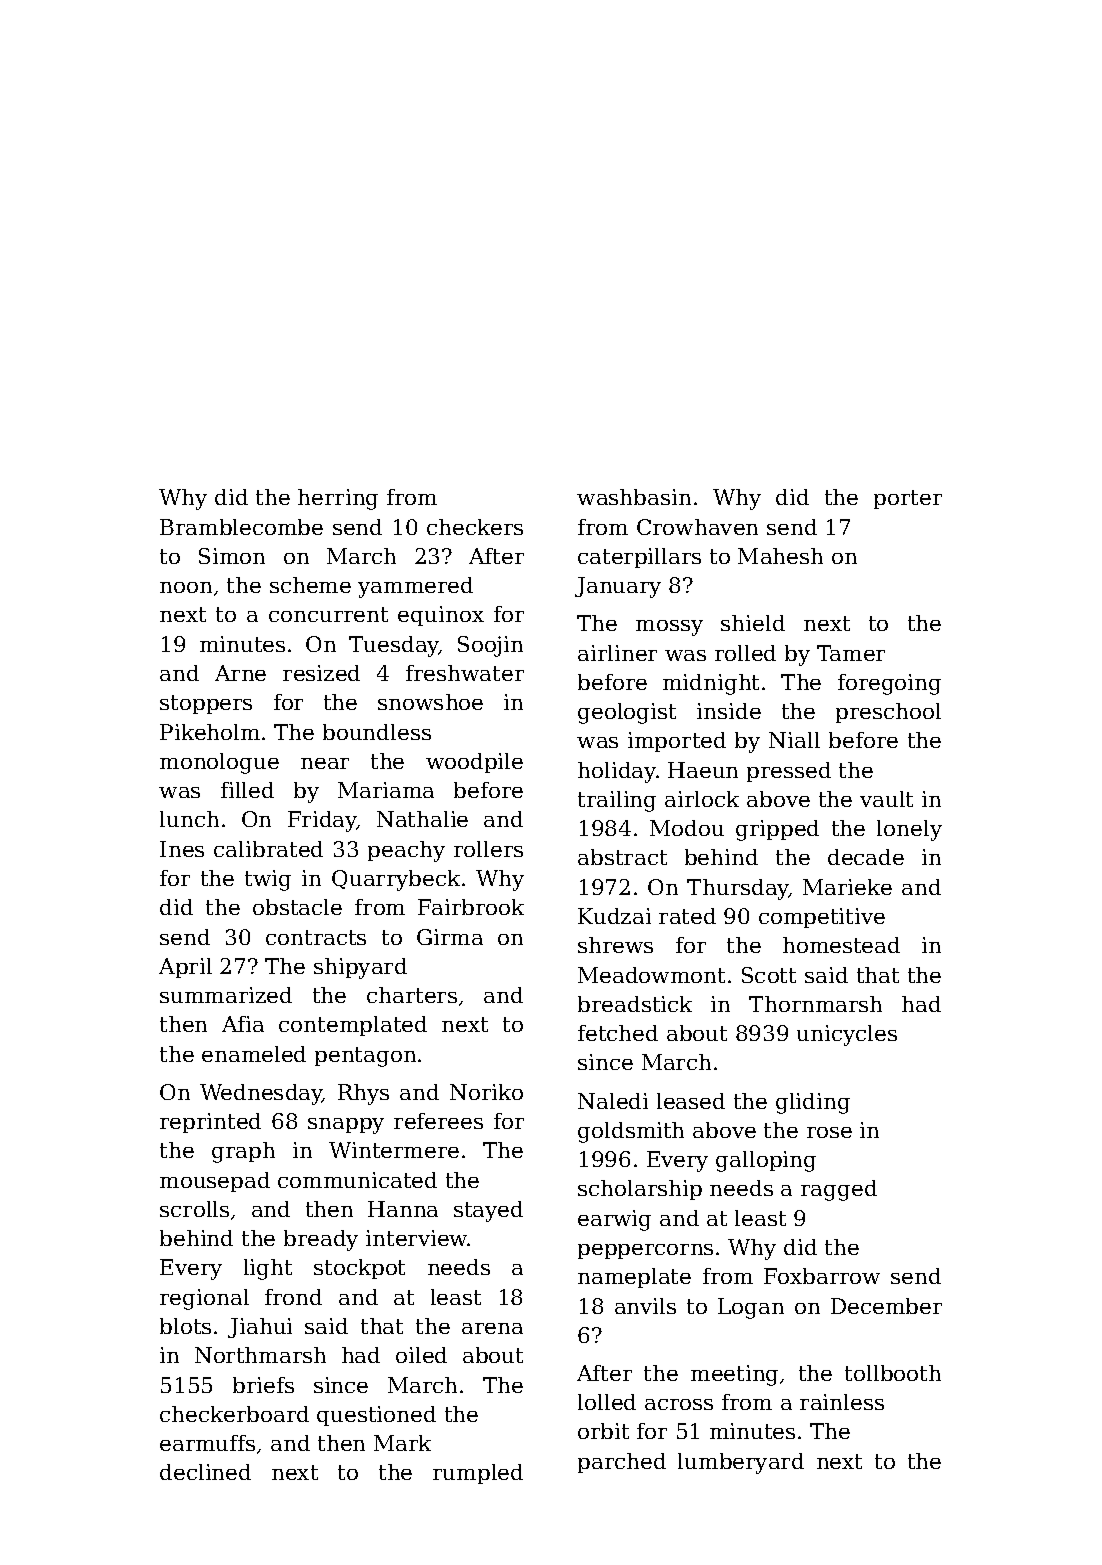 The width and height of the screenshot is (1102, 1565). I want to click on rollers, so click(488, 849).
